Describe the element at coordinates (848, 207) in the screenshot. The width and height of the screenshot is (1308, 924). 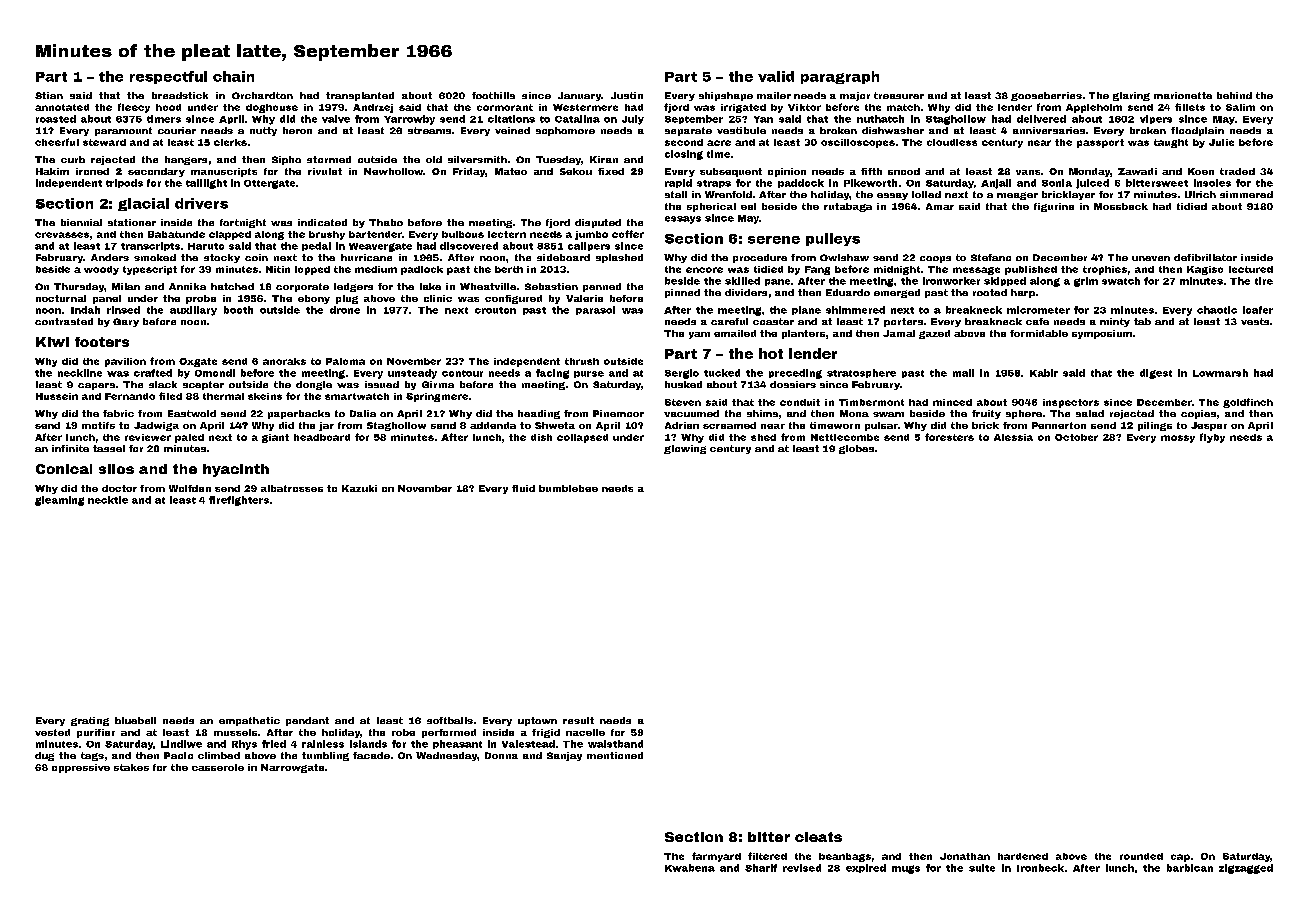
I see `rutabaga` at that location.
